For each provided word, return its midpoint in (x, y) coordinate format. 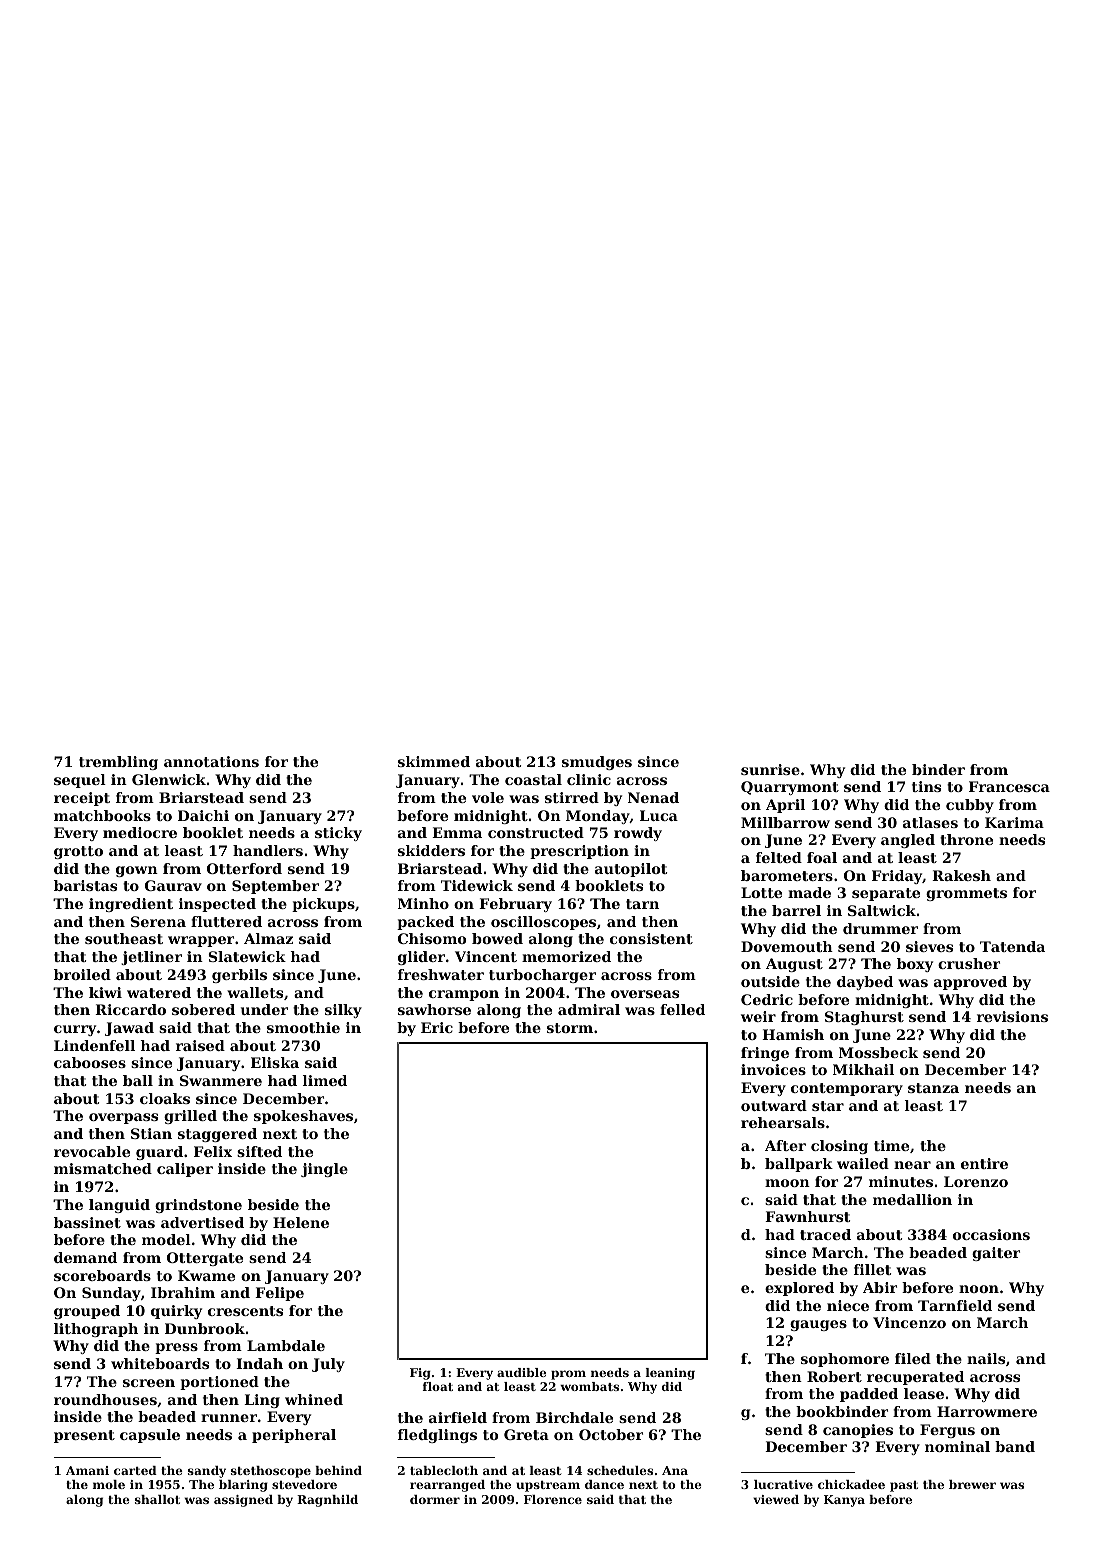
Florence (553, 1499)
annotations (211, 761)
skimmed (434, 761)
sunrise (770, 769)
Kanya (844, 1501)
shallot (157, 1499)
